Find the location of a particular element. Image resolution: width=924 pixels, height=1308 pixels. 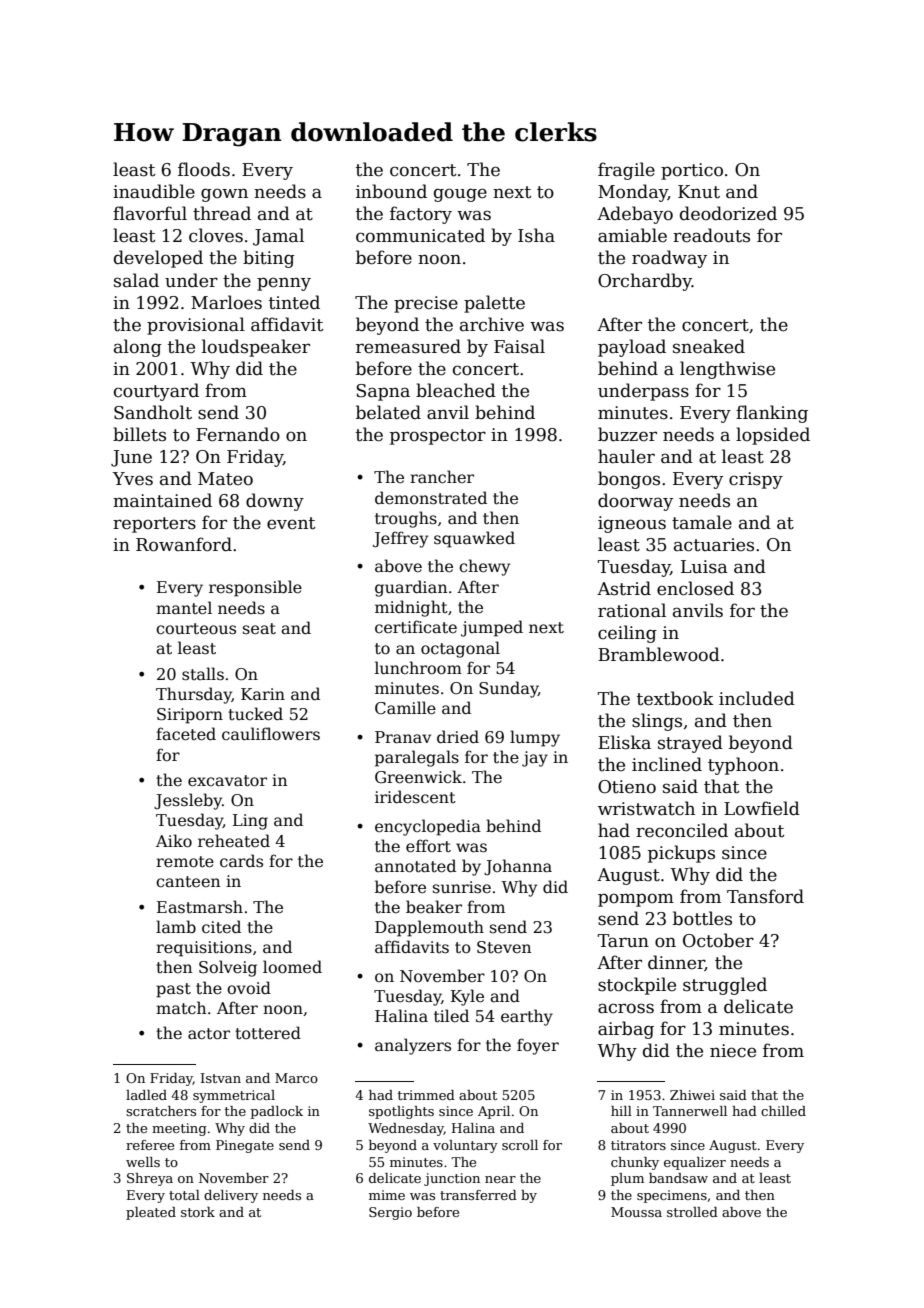

pompom is located at coordinates (636, 900).
